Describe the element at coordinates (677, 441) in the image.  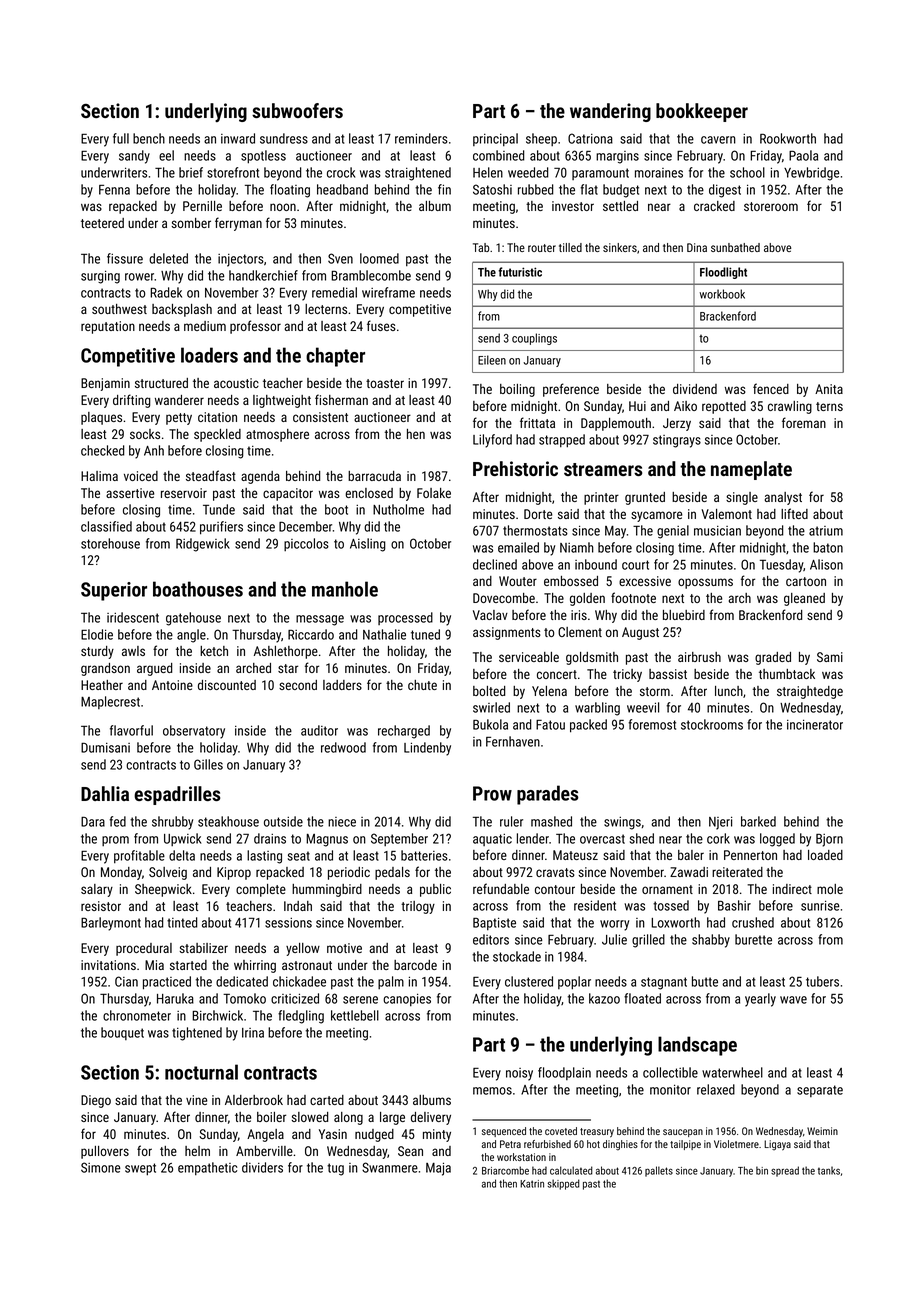
I see `stingrays` at that location.
